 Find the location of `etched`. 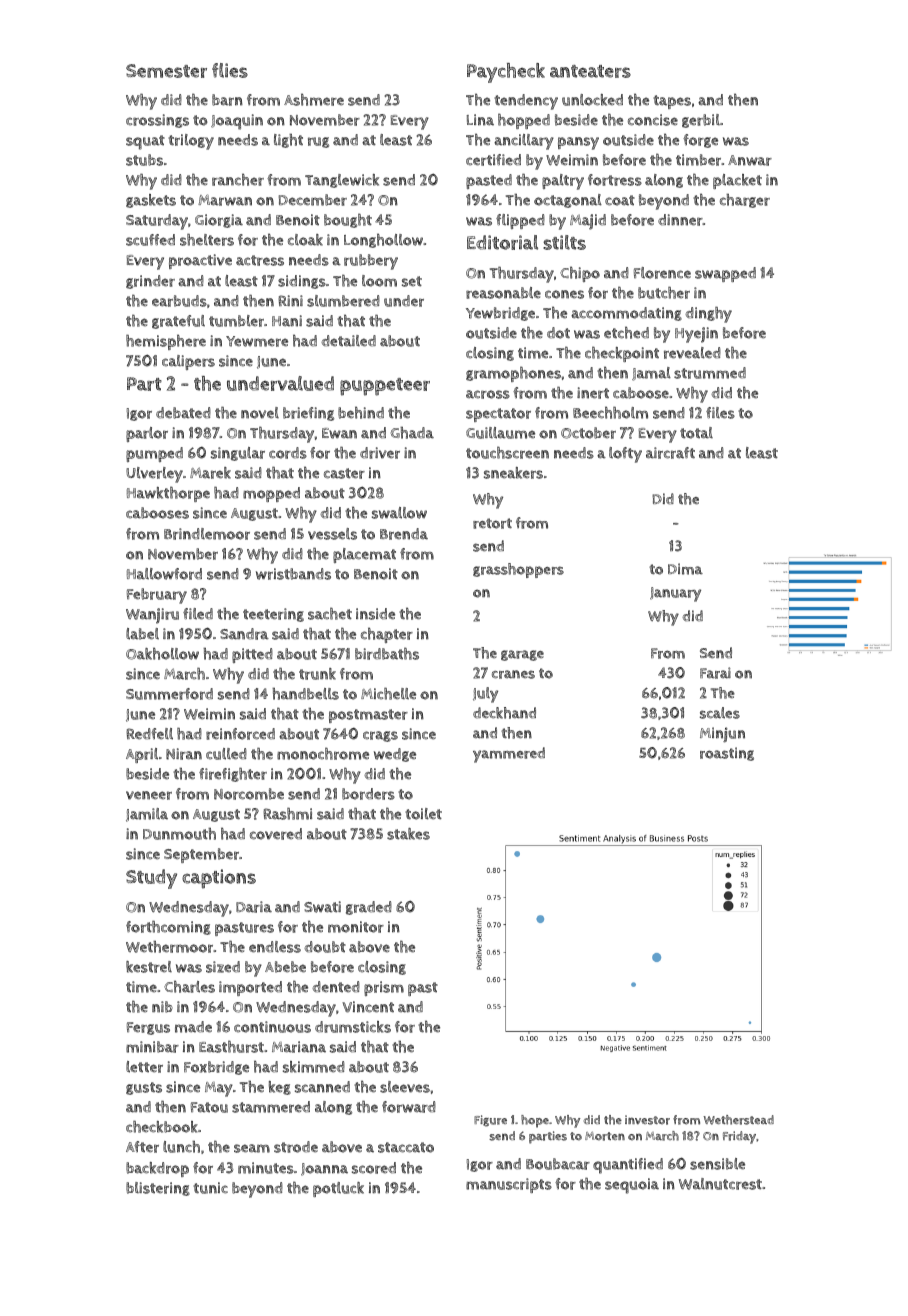

etched is located at coordinates (626, 332).
